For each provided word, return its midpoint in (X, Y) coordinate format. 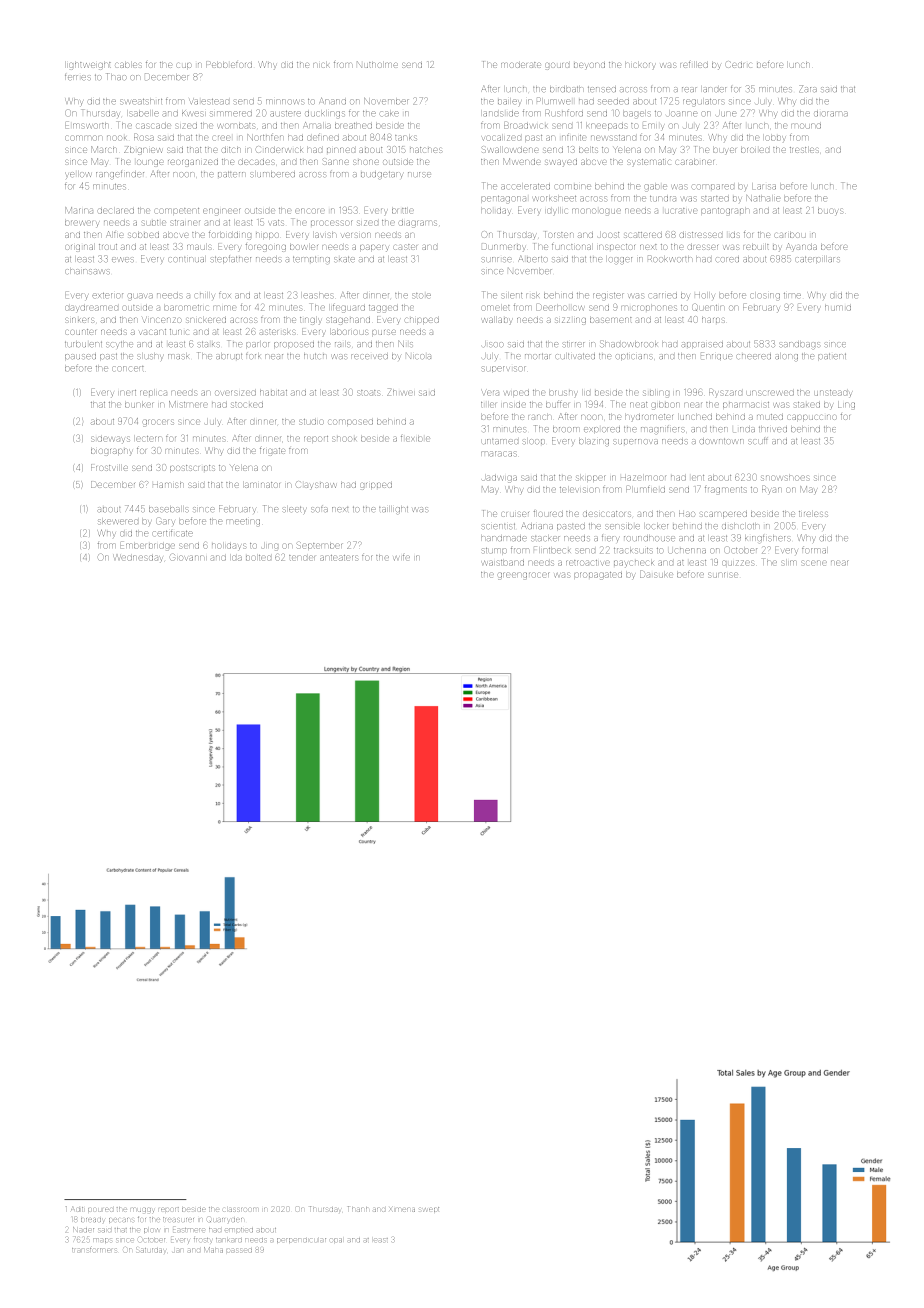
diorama (831, 113)
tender (302, 558)
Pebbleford (229, 64)
